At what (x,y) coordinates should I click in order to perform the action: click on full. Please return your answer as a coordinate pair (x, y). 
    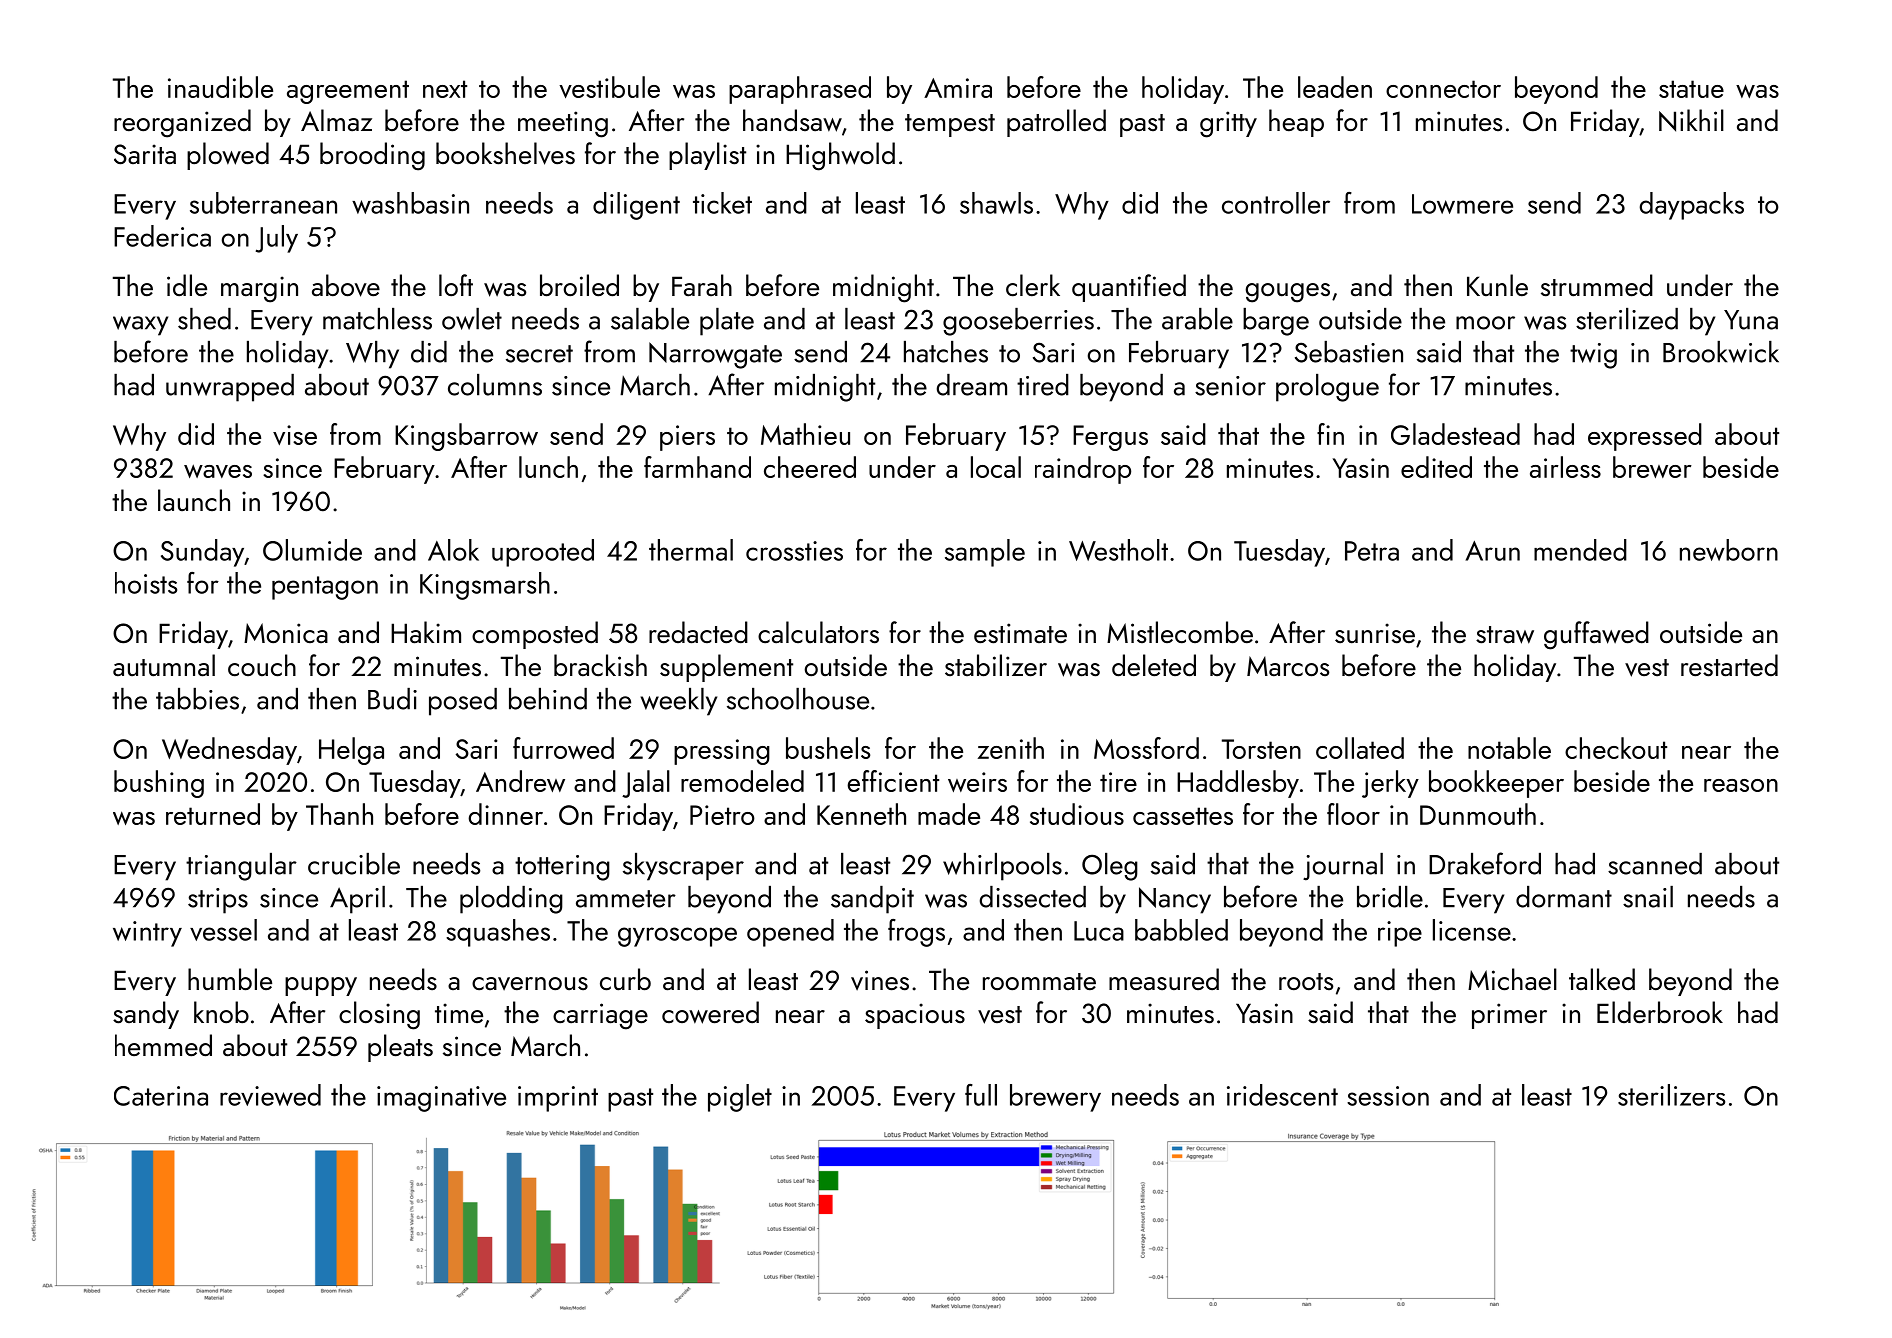
    Looking at the image, I should click on (981, 1095).
